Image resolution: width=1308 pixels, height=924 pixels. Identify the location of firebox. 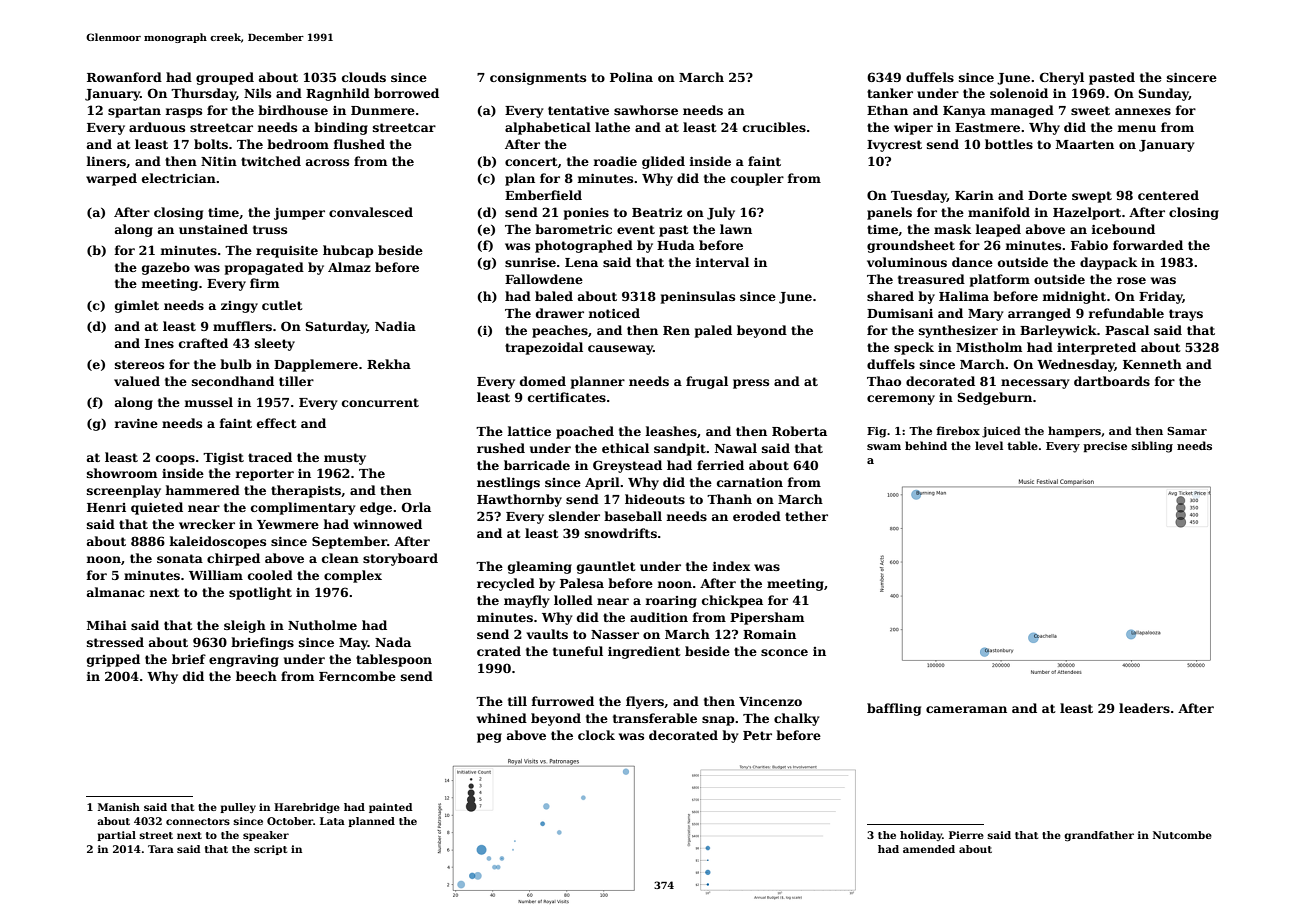
(958, 430).
